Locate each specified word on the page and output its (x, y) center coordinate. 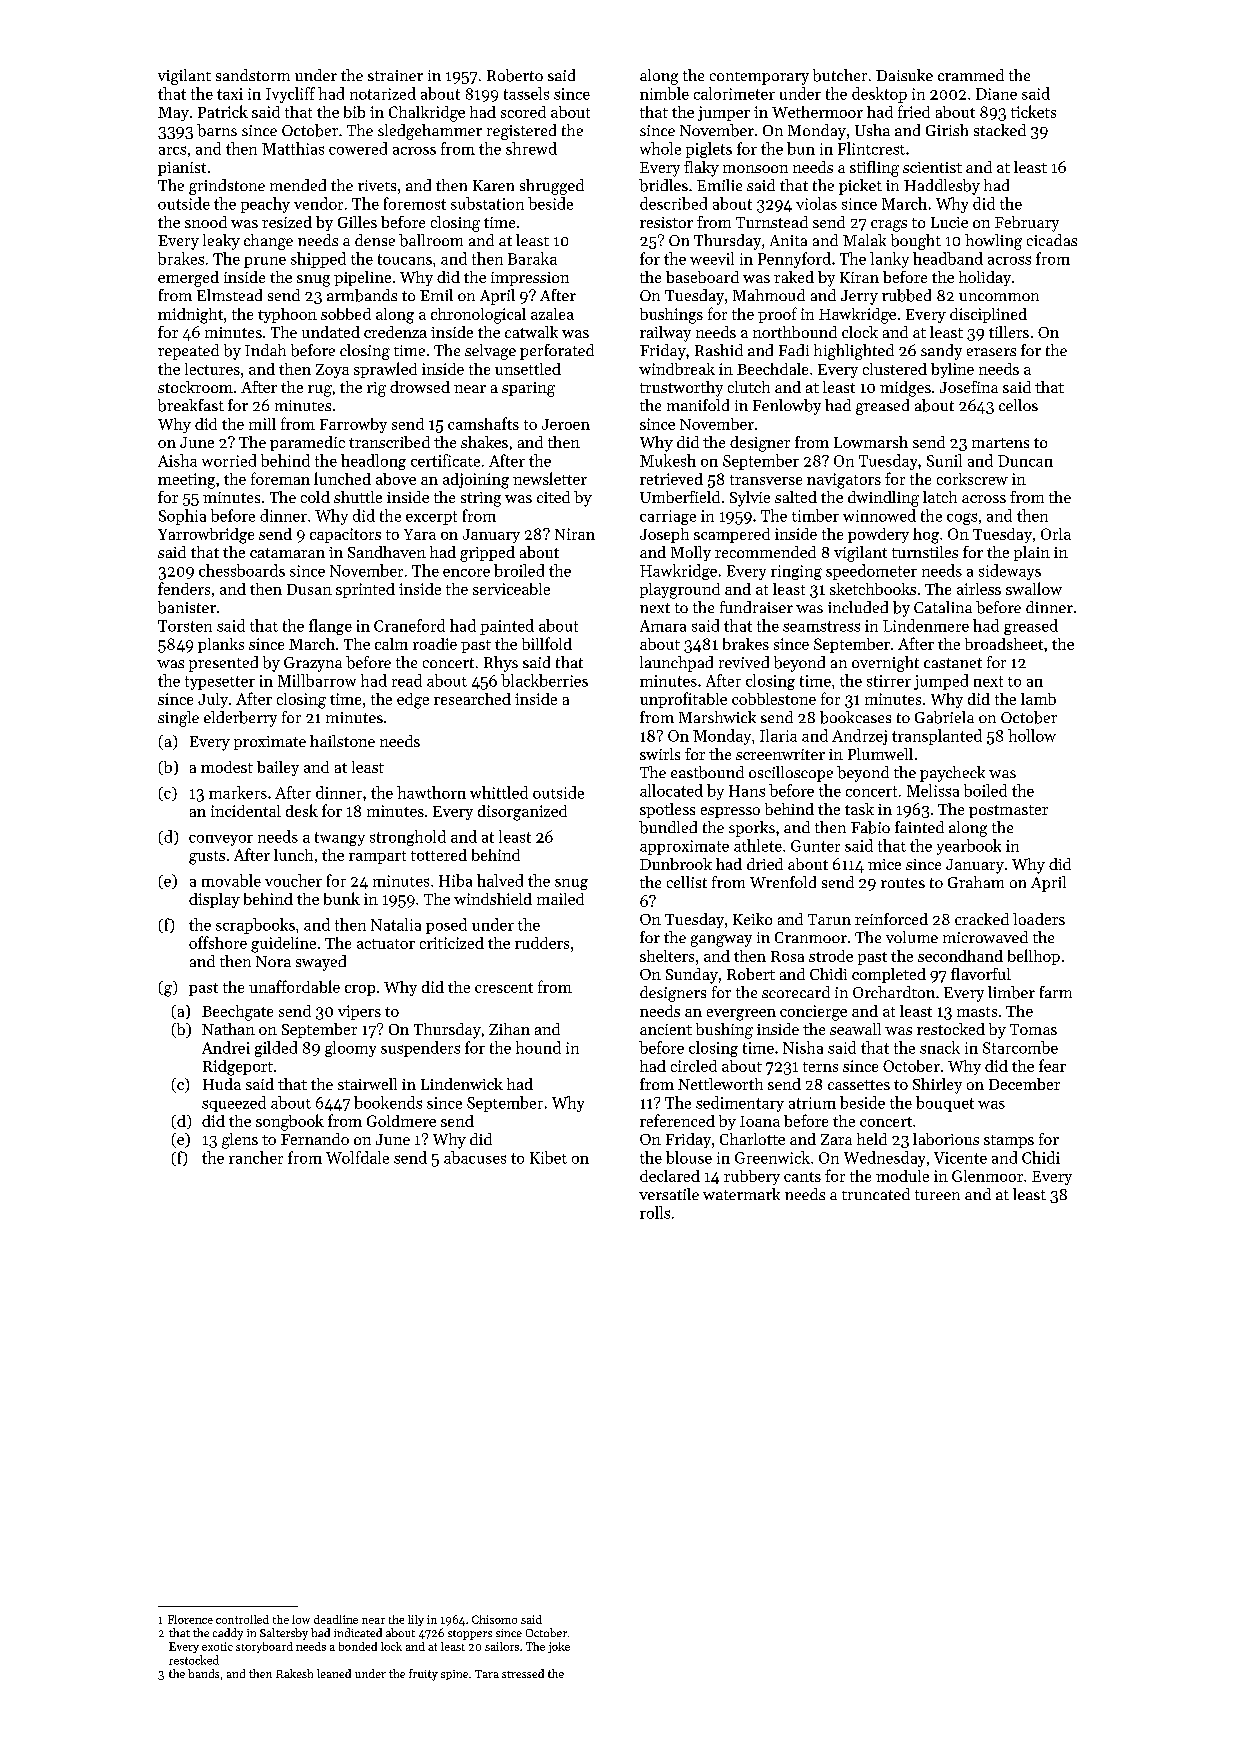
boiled (985, 790)
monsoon (755, 169)
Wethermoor (817, 112)
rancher (256, 1157)
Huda (222, 1084)
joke (559, 1647)
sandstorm (253, 75)
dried (765, 864)
